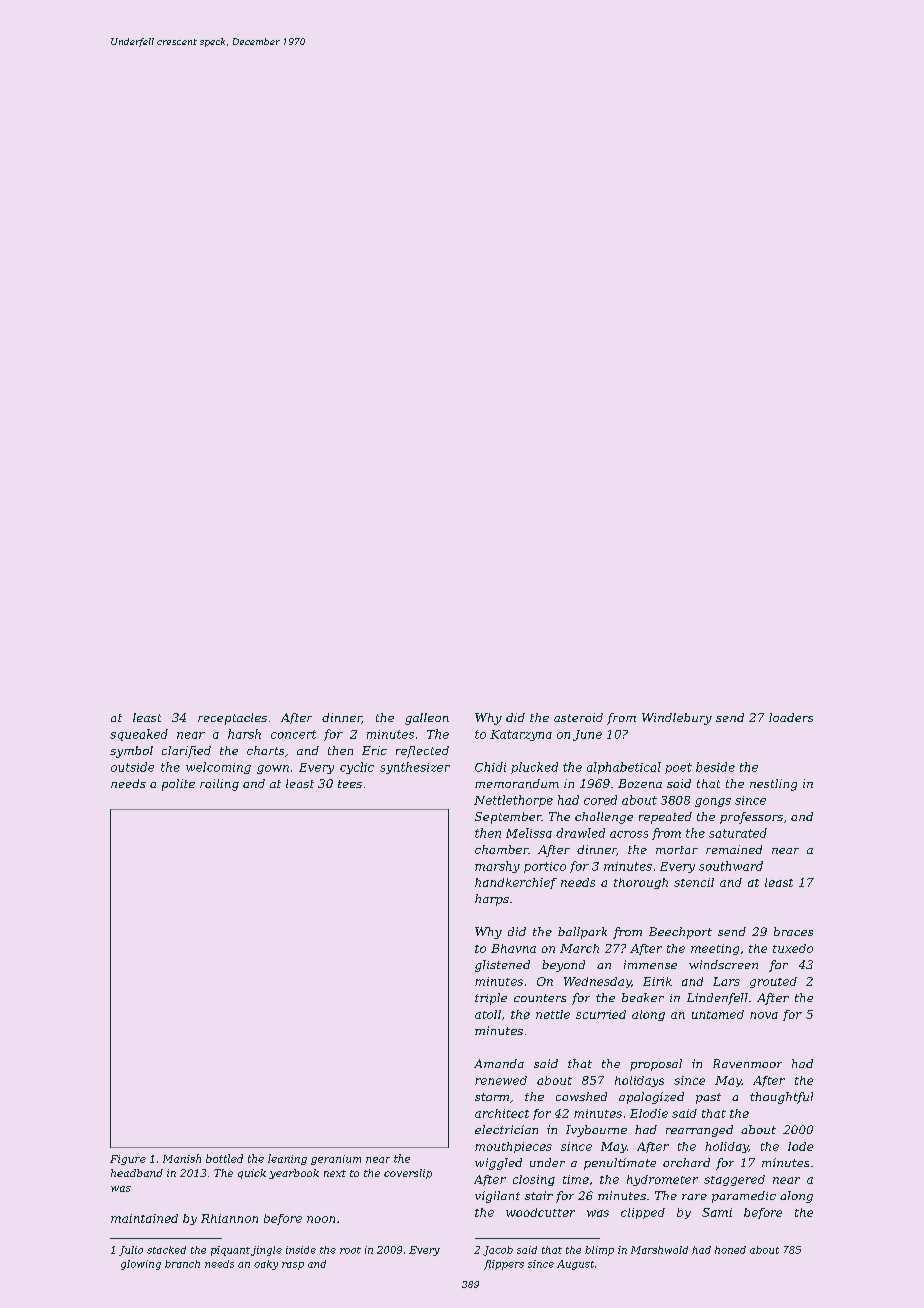  What do you see at coordinates (738, 833) in the document?
I see `saturated` at bounding box center [738, 833].
